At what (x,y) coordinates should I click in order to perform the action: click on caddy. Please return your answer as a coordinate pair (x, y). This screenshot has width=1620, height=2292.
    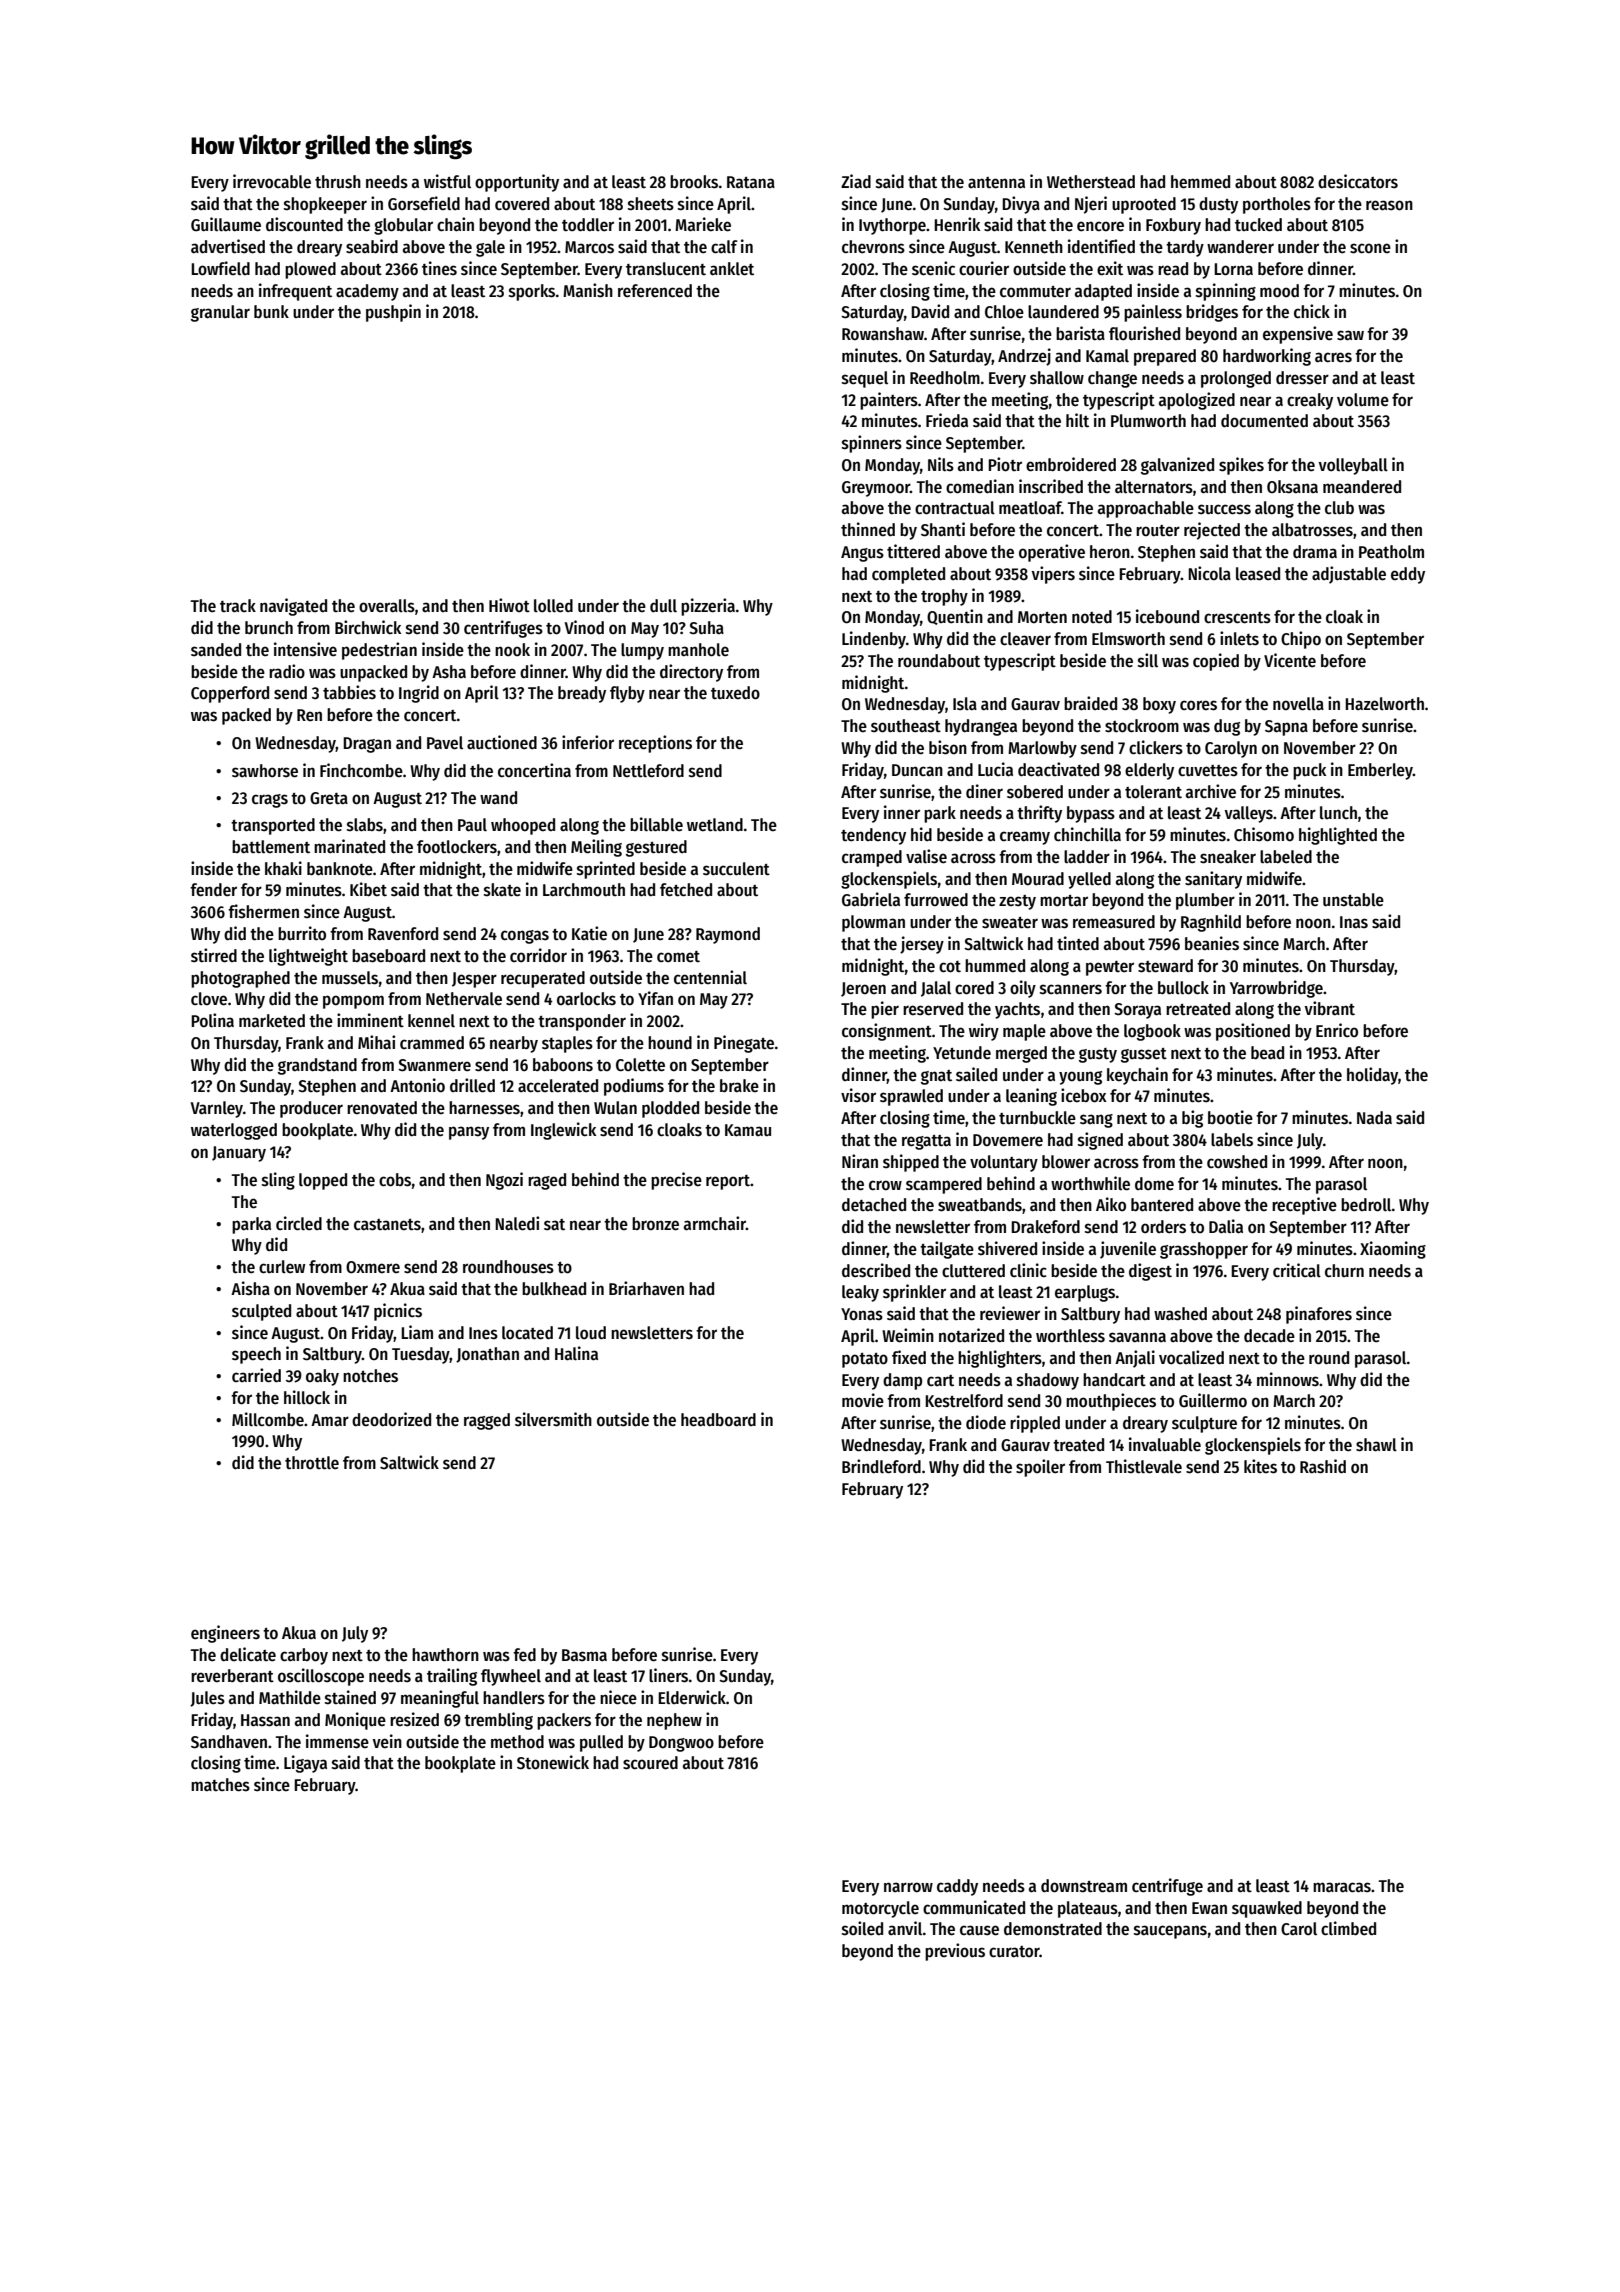
    Looking at the image, I should click on (957, 1887).
